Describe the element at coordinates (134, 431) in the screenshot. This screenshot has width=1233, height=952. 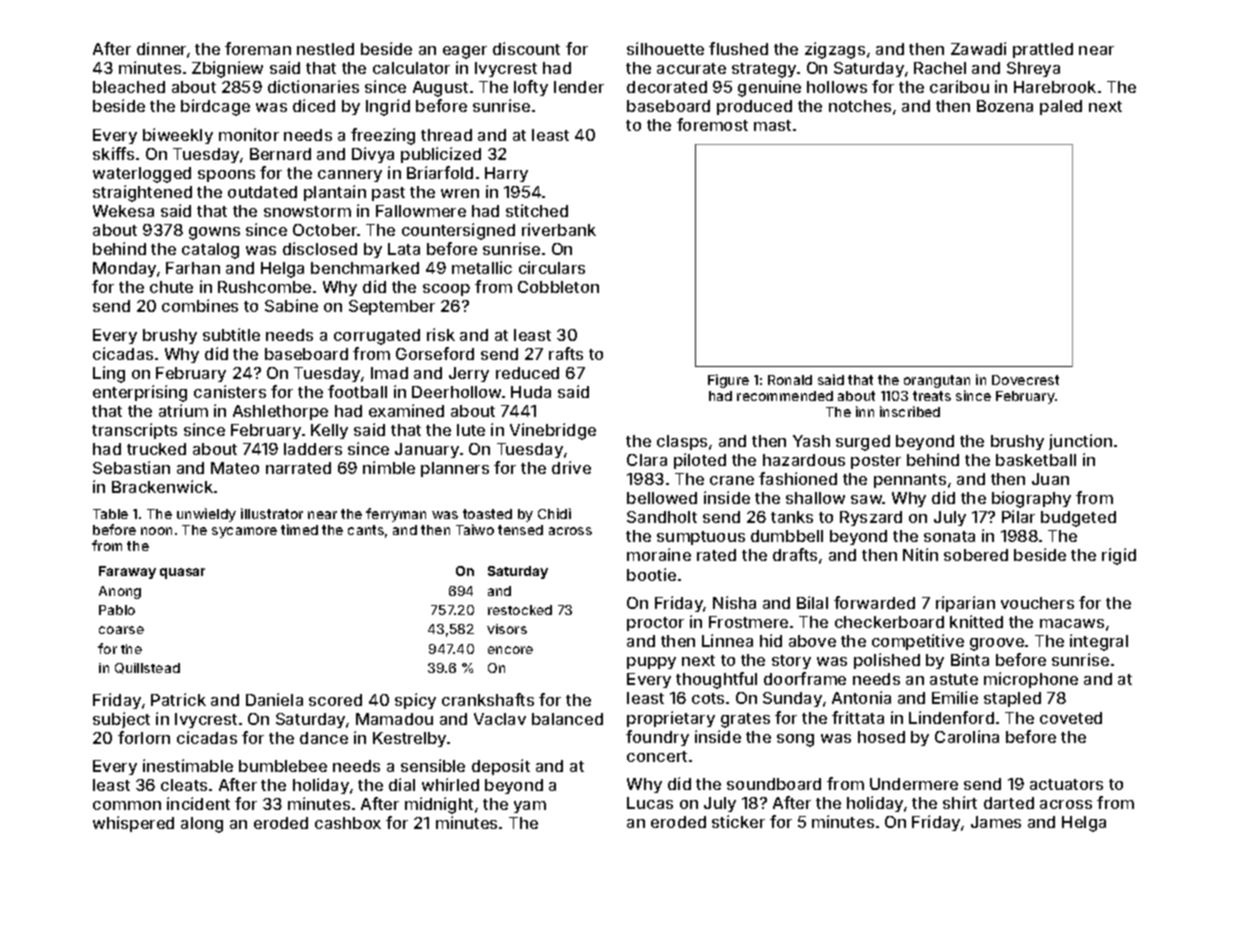
I see `transcripts` at that location.
